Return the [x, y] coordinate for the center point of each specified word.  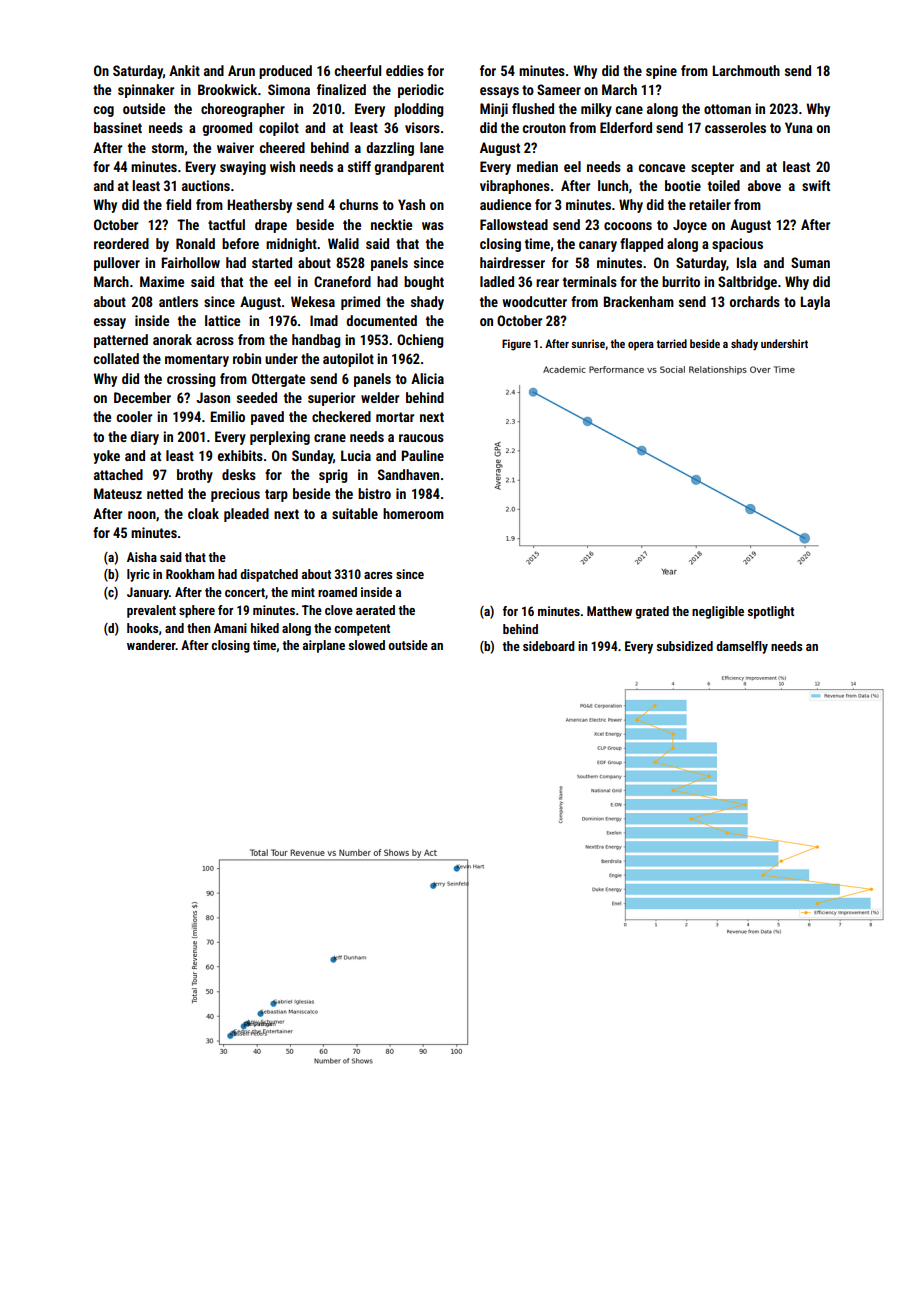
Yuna [799, 127]
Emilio [227, 416]
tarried [671, 343]
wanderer [151, 645]
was [433, 226]
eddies [405, 70]
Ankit [184, 70]
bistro [374, 493]
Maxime [162, 281]
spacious [737, 245]
